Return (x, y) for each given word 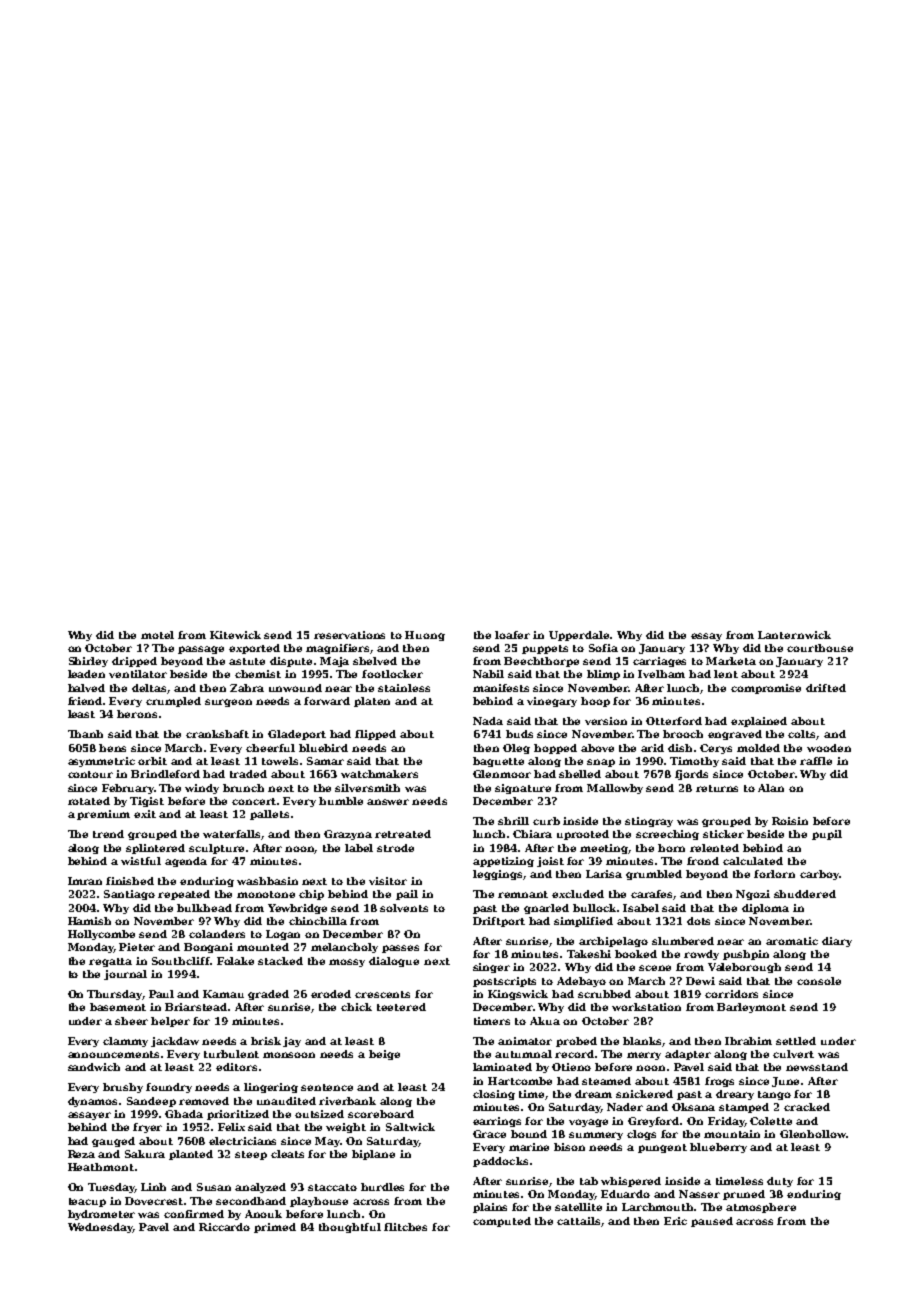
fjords (691, 775)
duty (780, 1182)
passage (201, 650)
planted (191, 1155)
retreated (403, 834)
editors (236, 1067)
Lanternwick (794, 635)
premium (103, 815)
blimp (603, 675)
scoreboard (381, 1114)
